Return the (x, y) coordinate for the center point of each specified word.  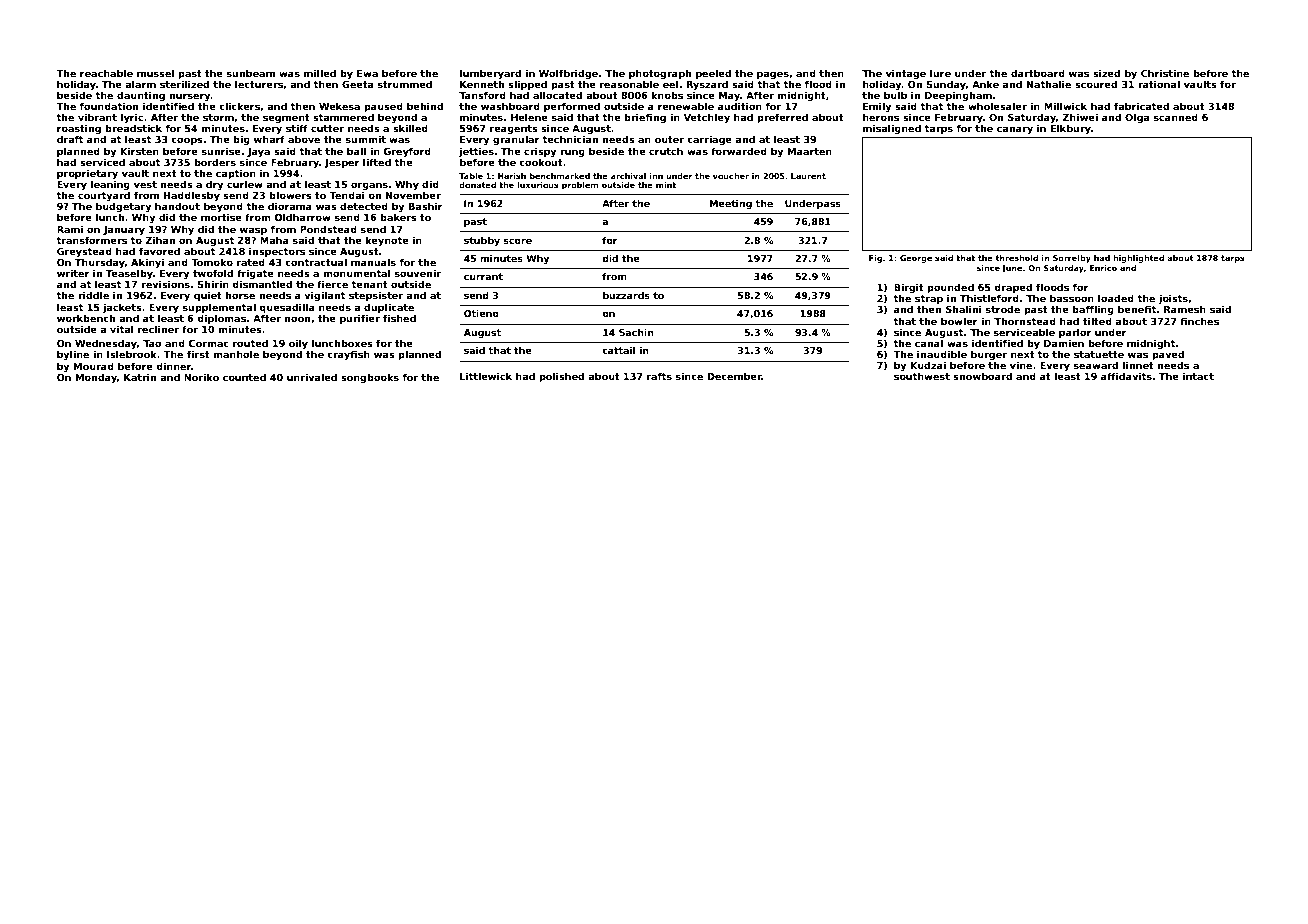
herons (881, 117)
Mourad (94, 366)
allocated (557, 95)
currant (483, 276)
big (241, 140)
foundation (109, 106)
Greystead (84, 252)
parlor (1075, 333)
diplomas (221, 319)
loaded (1116, 298)
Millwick (1065, 106)
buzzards (626, 295)
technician (570, 139)
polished (561, 377)
